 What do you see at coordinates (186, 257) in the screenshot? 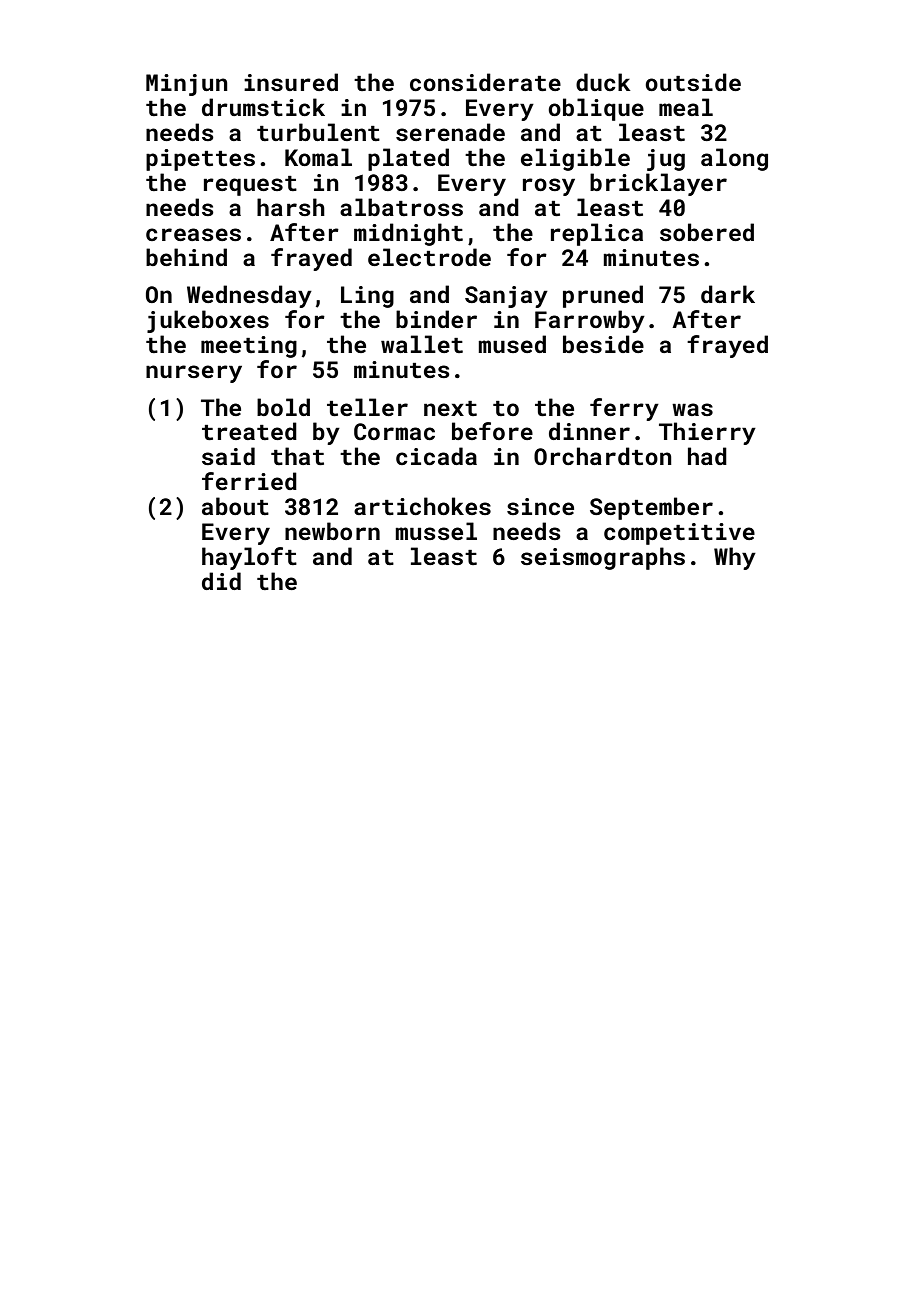
I see `behind` at bounding box center [186, 257].
